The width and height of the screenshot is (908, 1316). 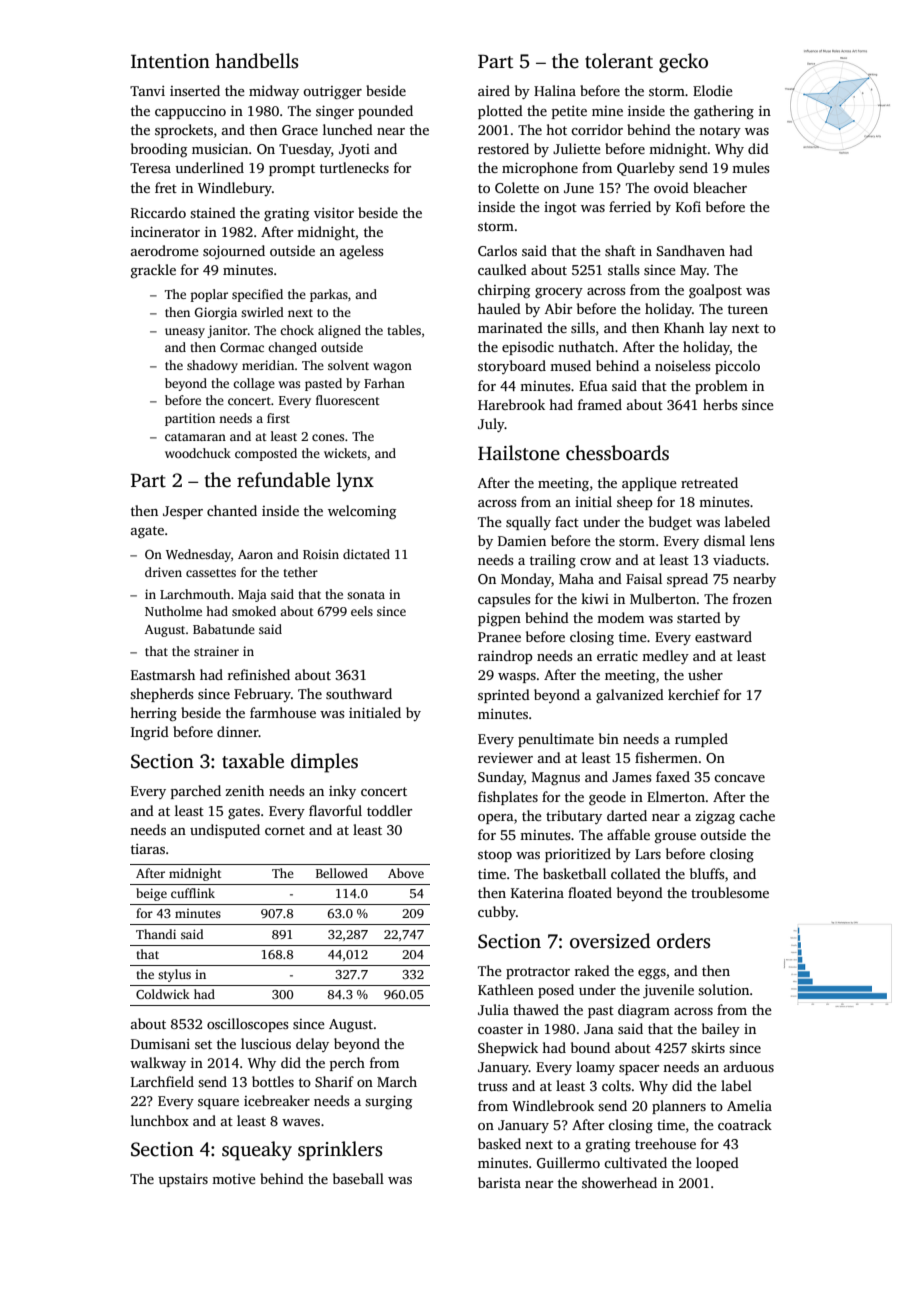 What do you see at coordinates (170, 61) in the screenshot?
I see `Intention` at bounding box center [170, 61].
